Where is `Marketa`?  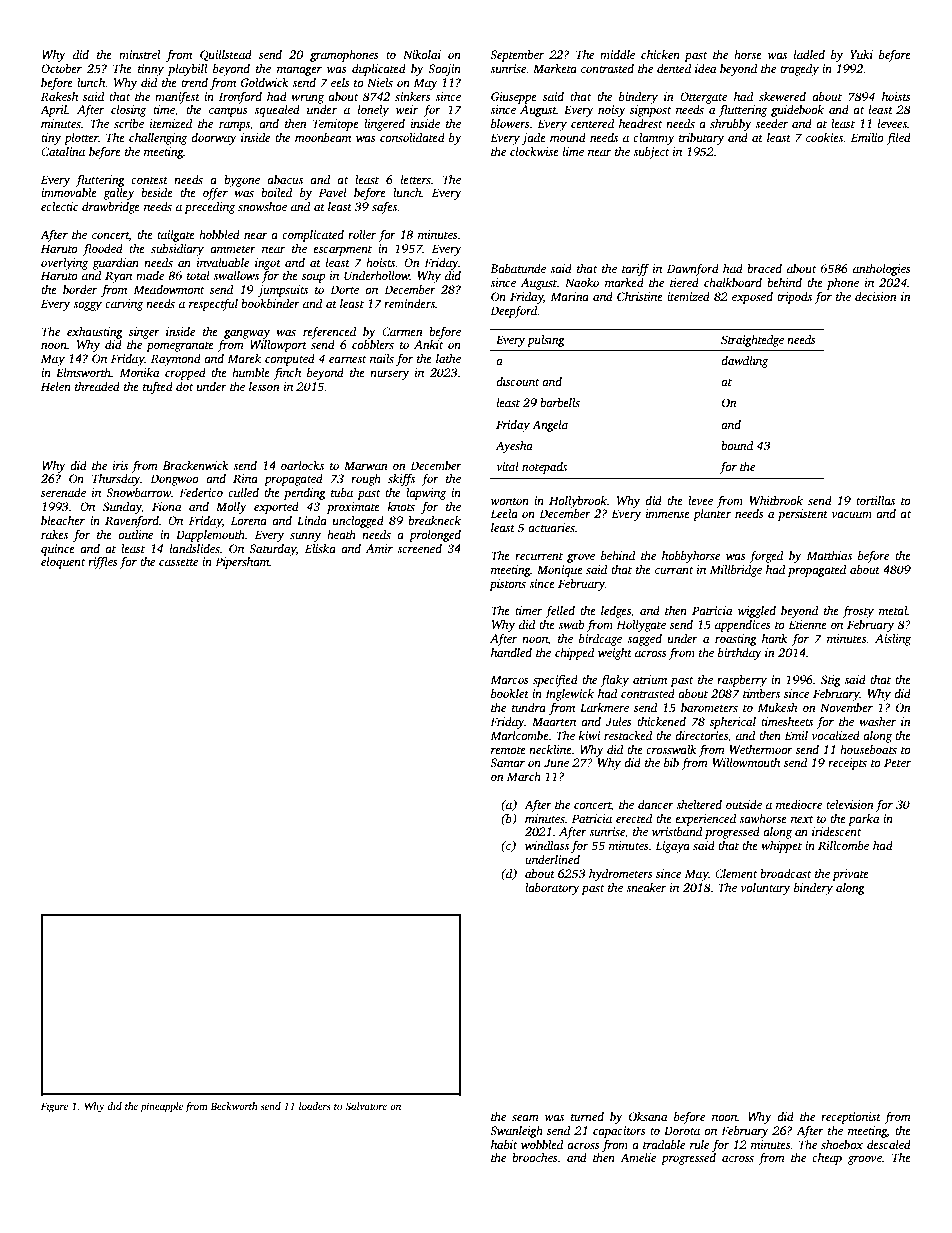
Marketa is located at coordinates (555, 68).
